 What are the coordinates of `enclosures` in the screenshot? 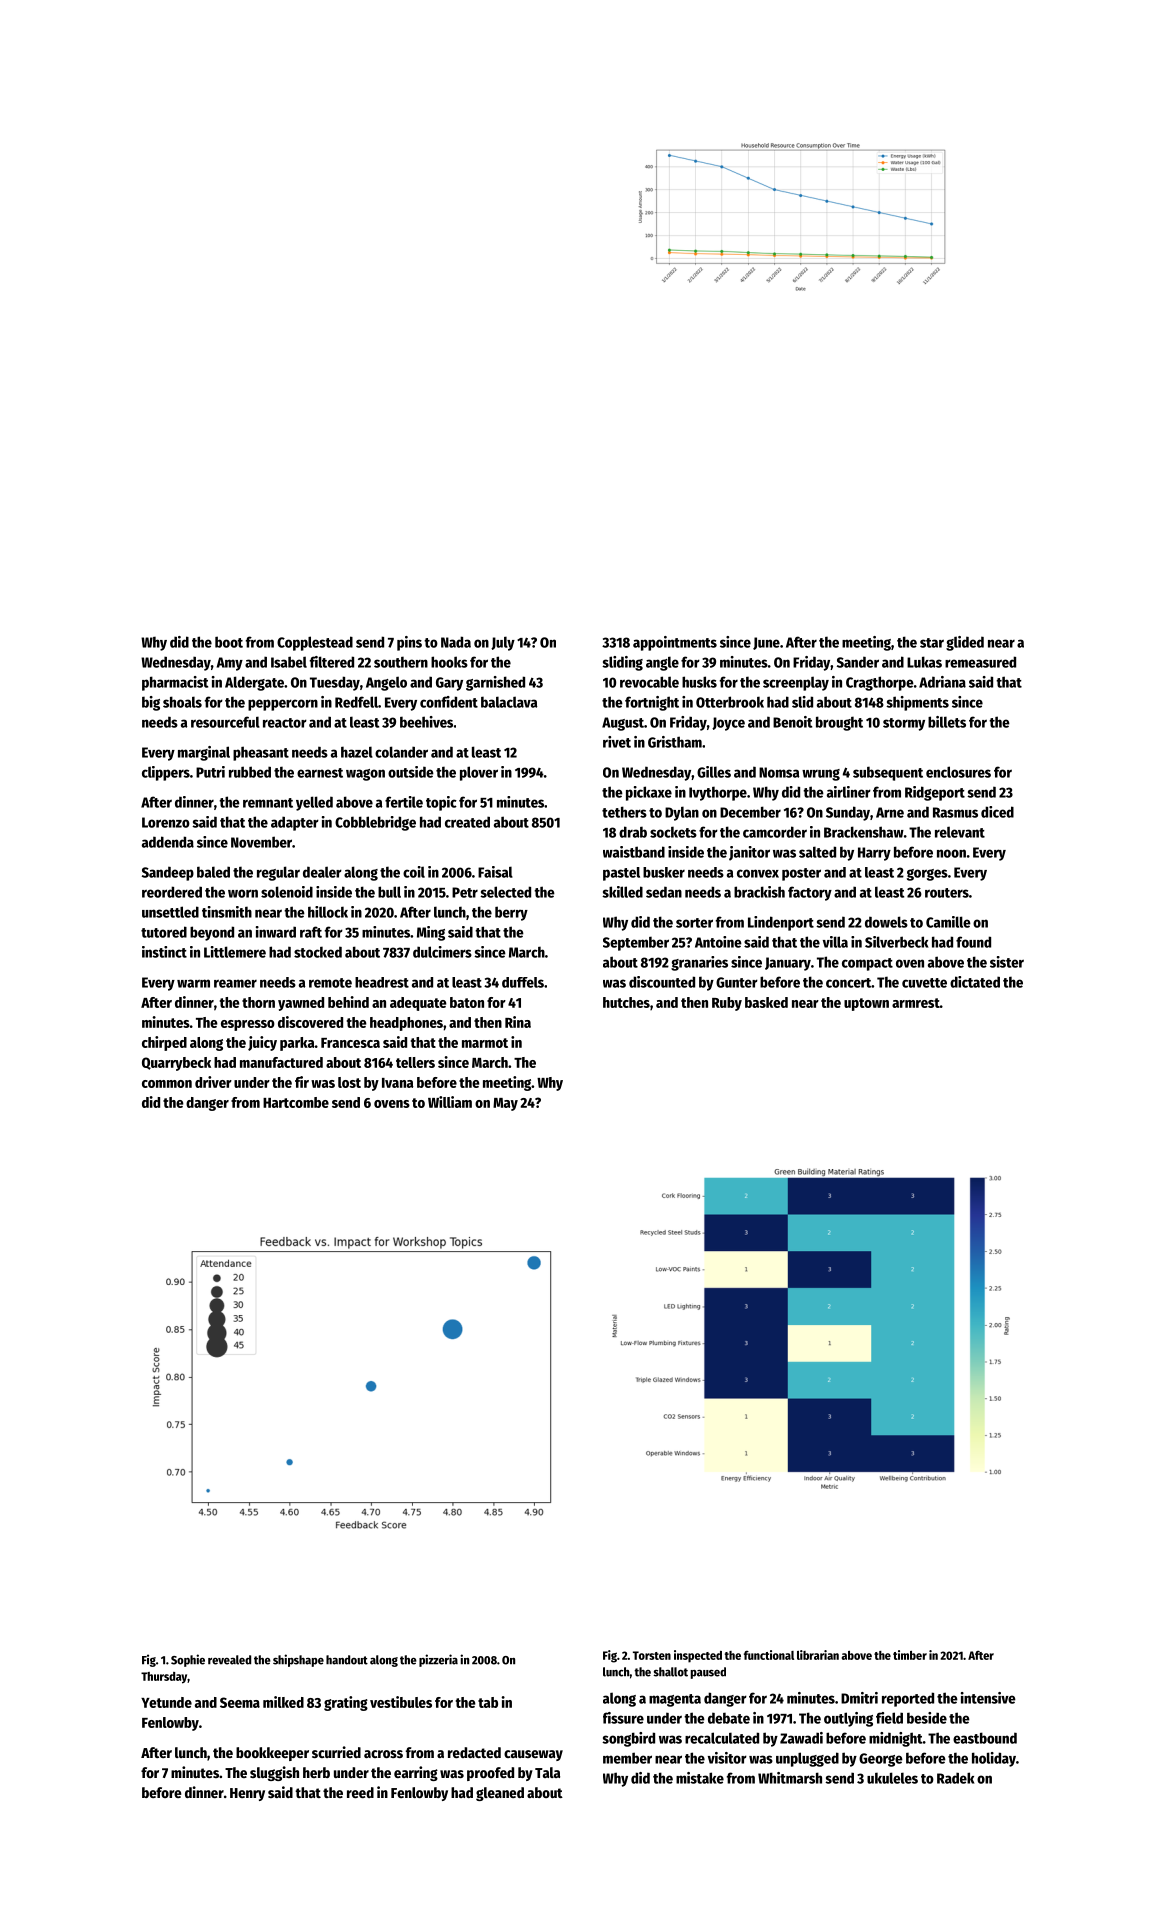 It's located at (958, 772).
